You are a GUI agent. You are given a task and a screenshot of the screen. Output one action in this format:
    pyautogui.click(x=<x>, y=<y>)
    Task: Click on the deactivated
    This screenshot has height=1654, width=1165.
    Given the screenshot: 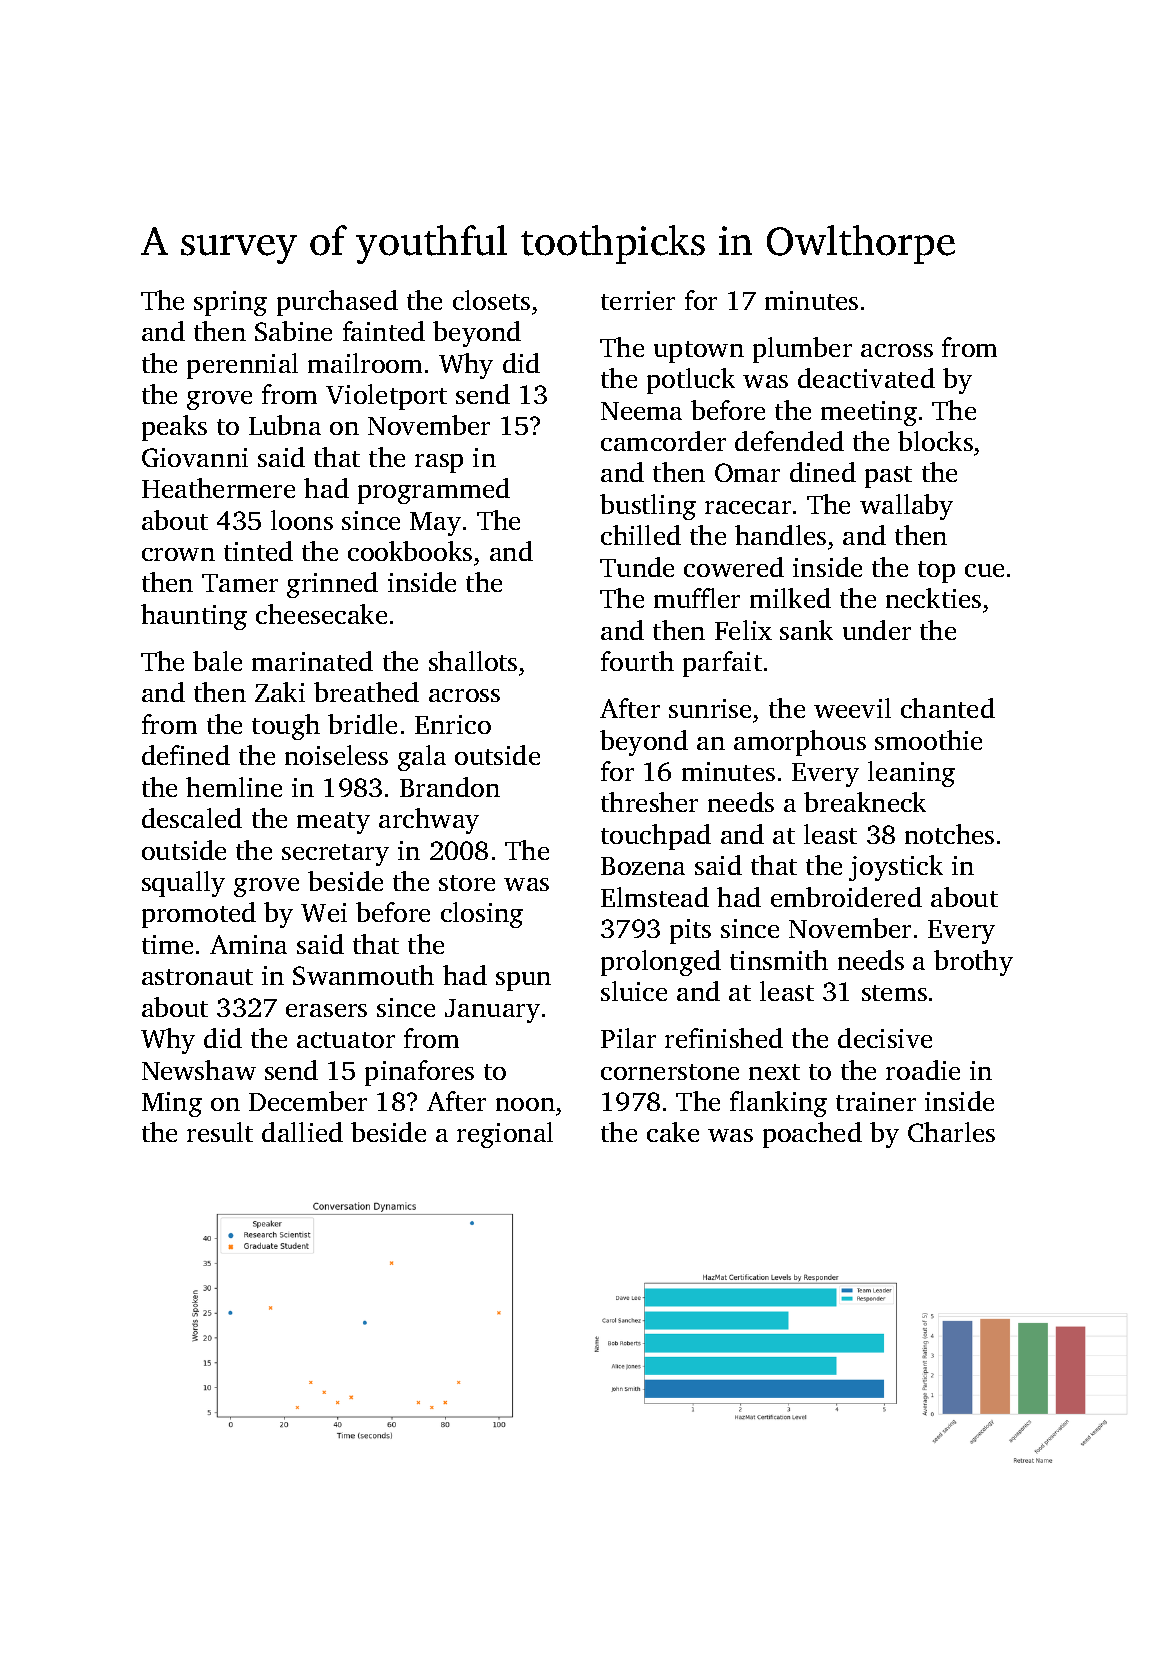 What is the action you would take?
    pyautogui.click(x=866, y=378)
